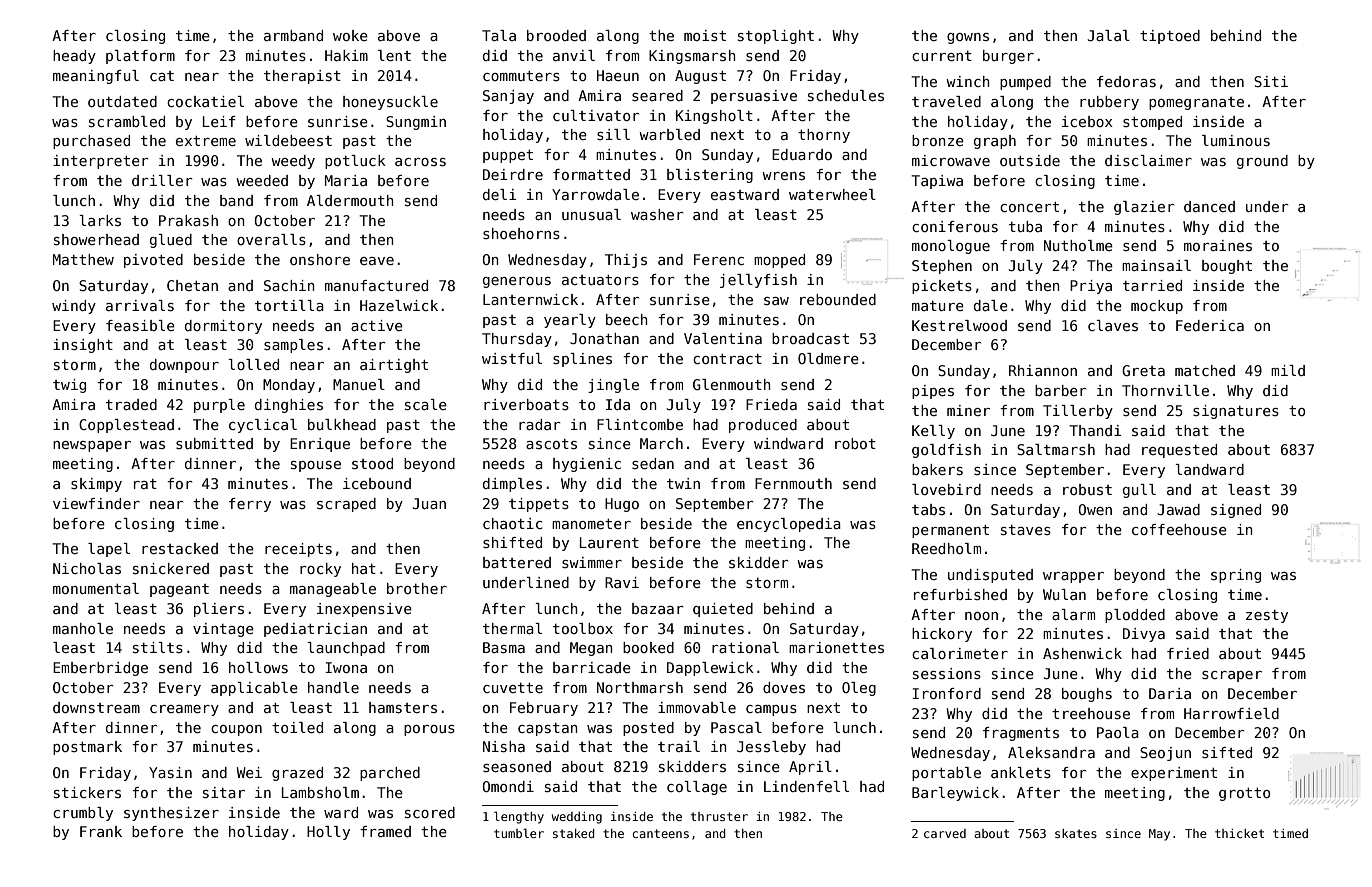 The width and height of the image is (1372, 887). I want to click on brother, so click(417, 588).
